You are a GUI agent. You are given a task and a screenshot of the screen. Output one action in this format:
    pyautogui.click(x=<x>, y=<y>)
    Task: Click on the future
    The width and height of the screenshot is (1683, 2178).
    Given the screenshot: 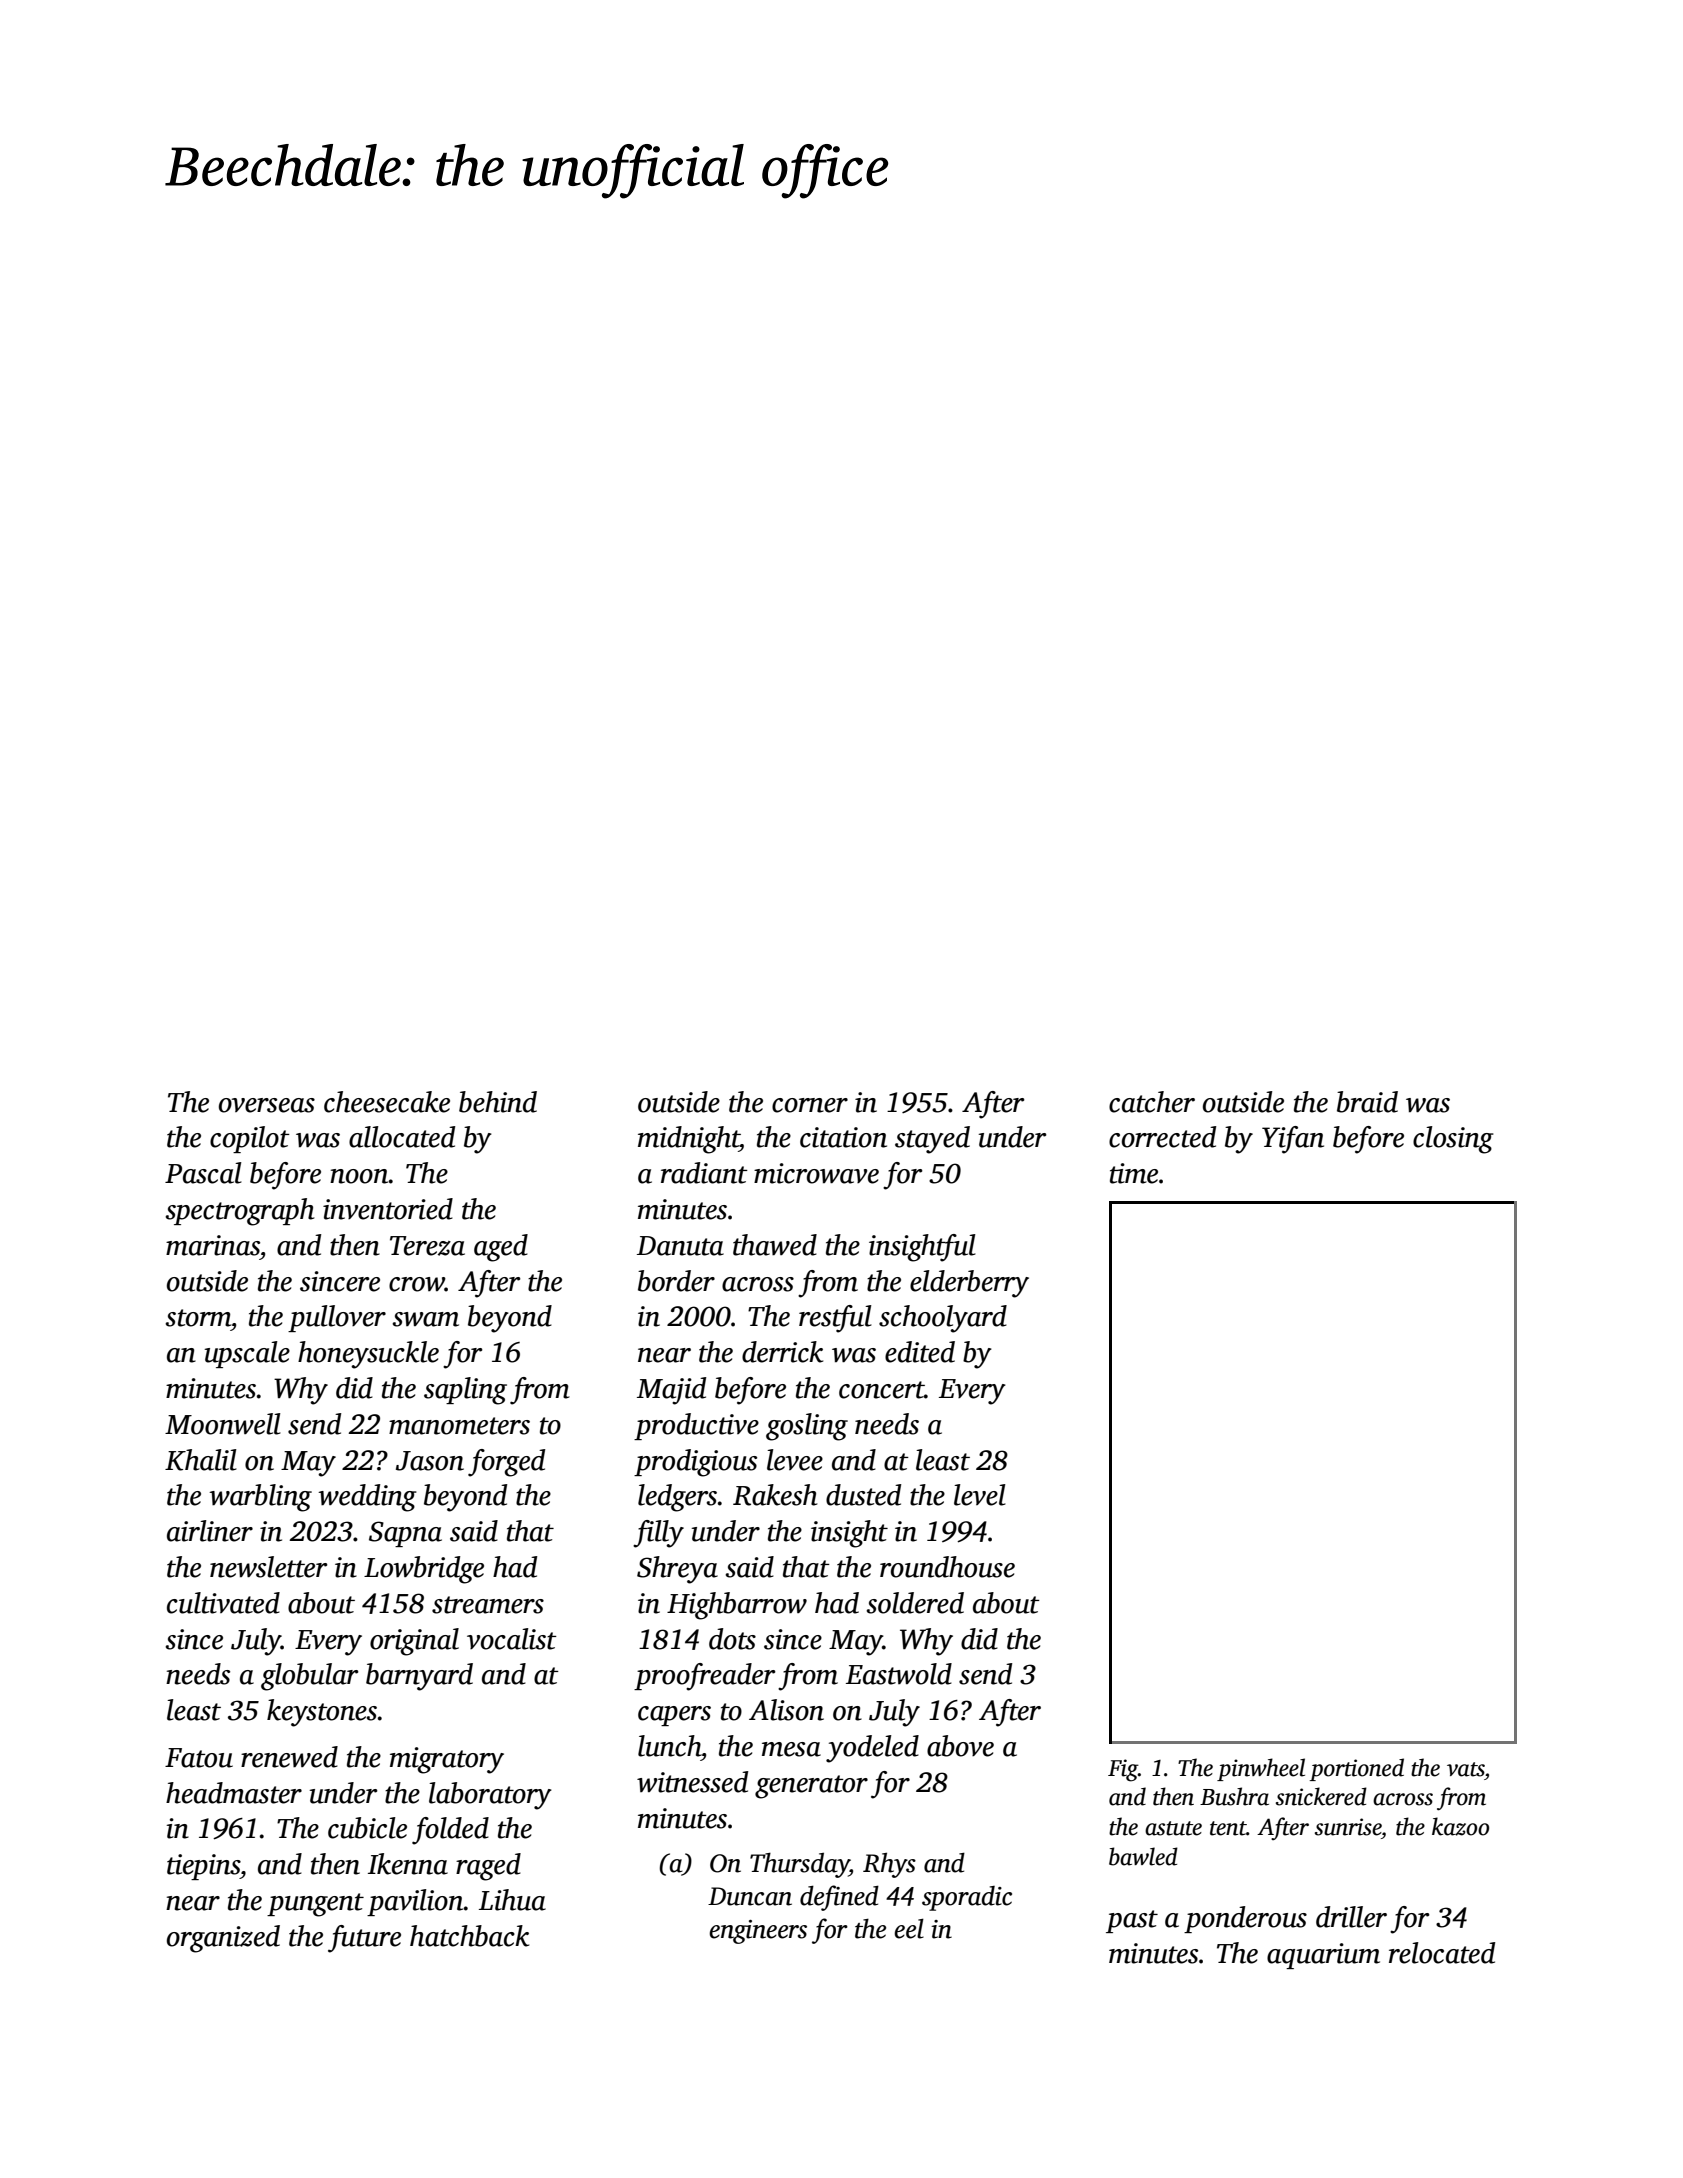 What is the action you would take?
    pyautogui.click(x=364, y=1939)
